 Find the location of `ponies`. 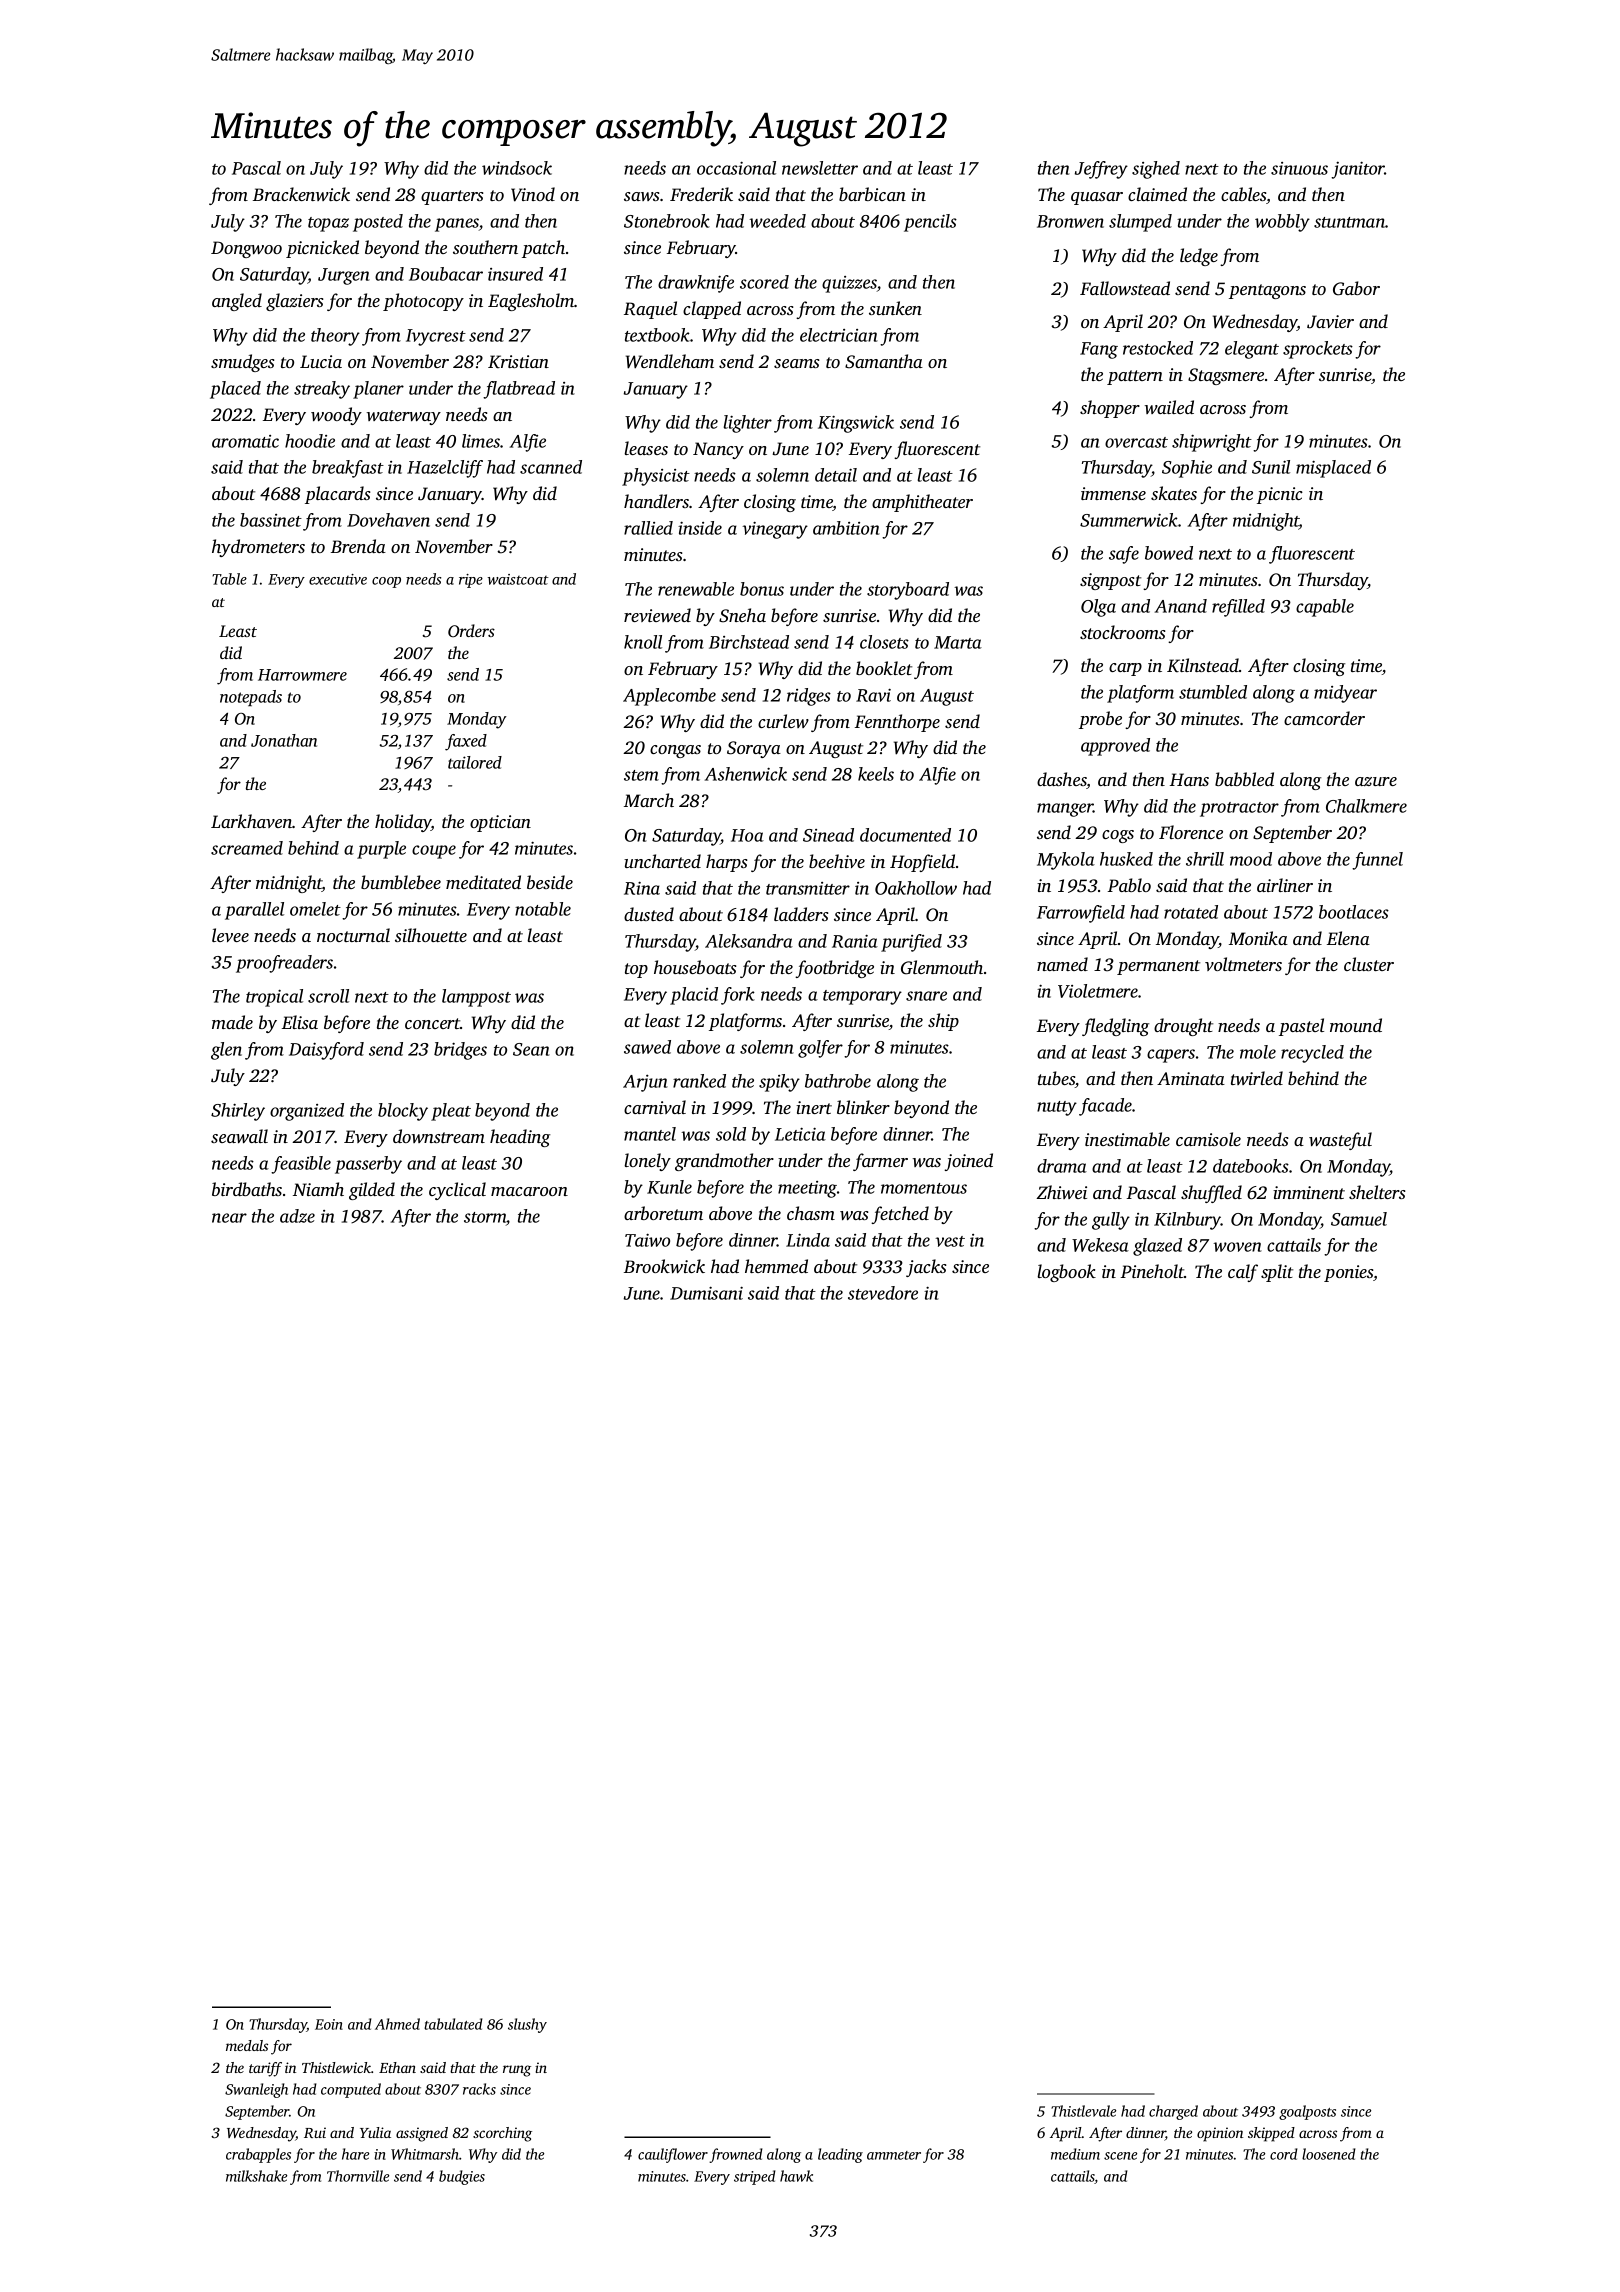

ponies is located at coordinates (1348, 1273).
